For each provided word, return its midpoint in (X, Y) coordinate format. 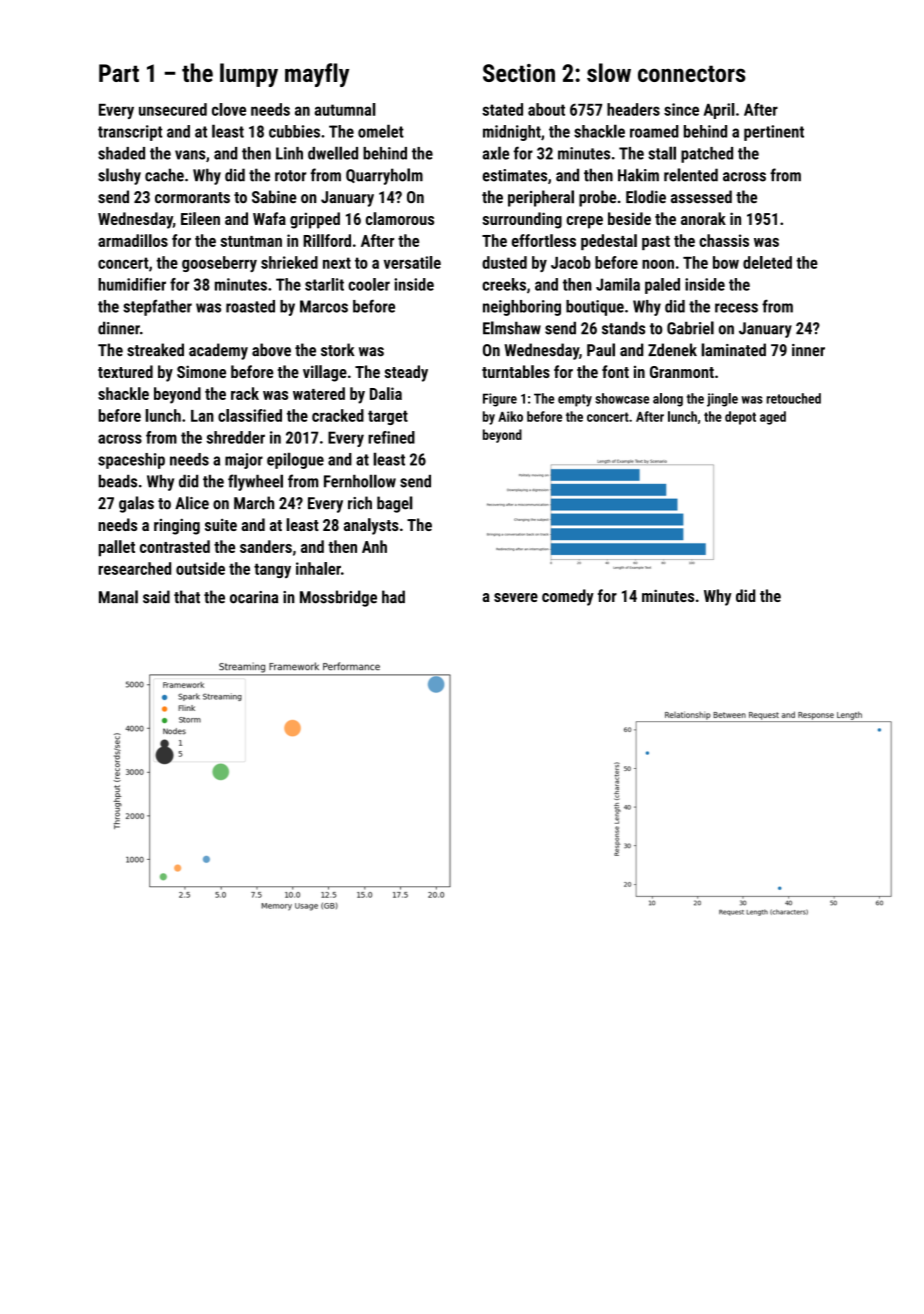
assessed (701, 196)
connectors (692, 73)
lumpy (249, 75)
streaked (155, 350)
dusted (504, 262)
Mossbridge (338, 598)
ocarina (254, 597)
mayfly (317, 75)
